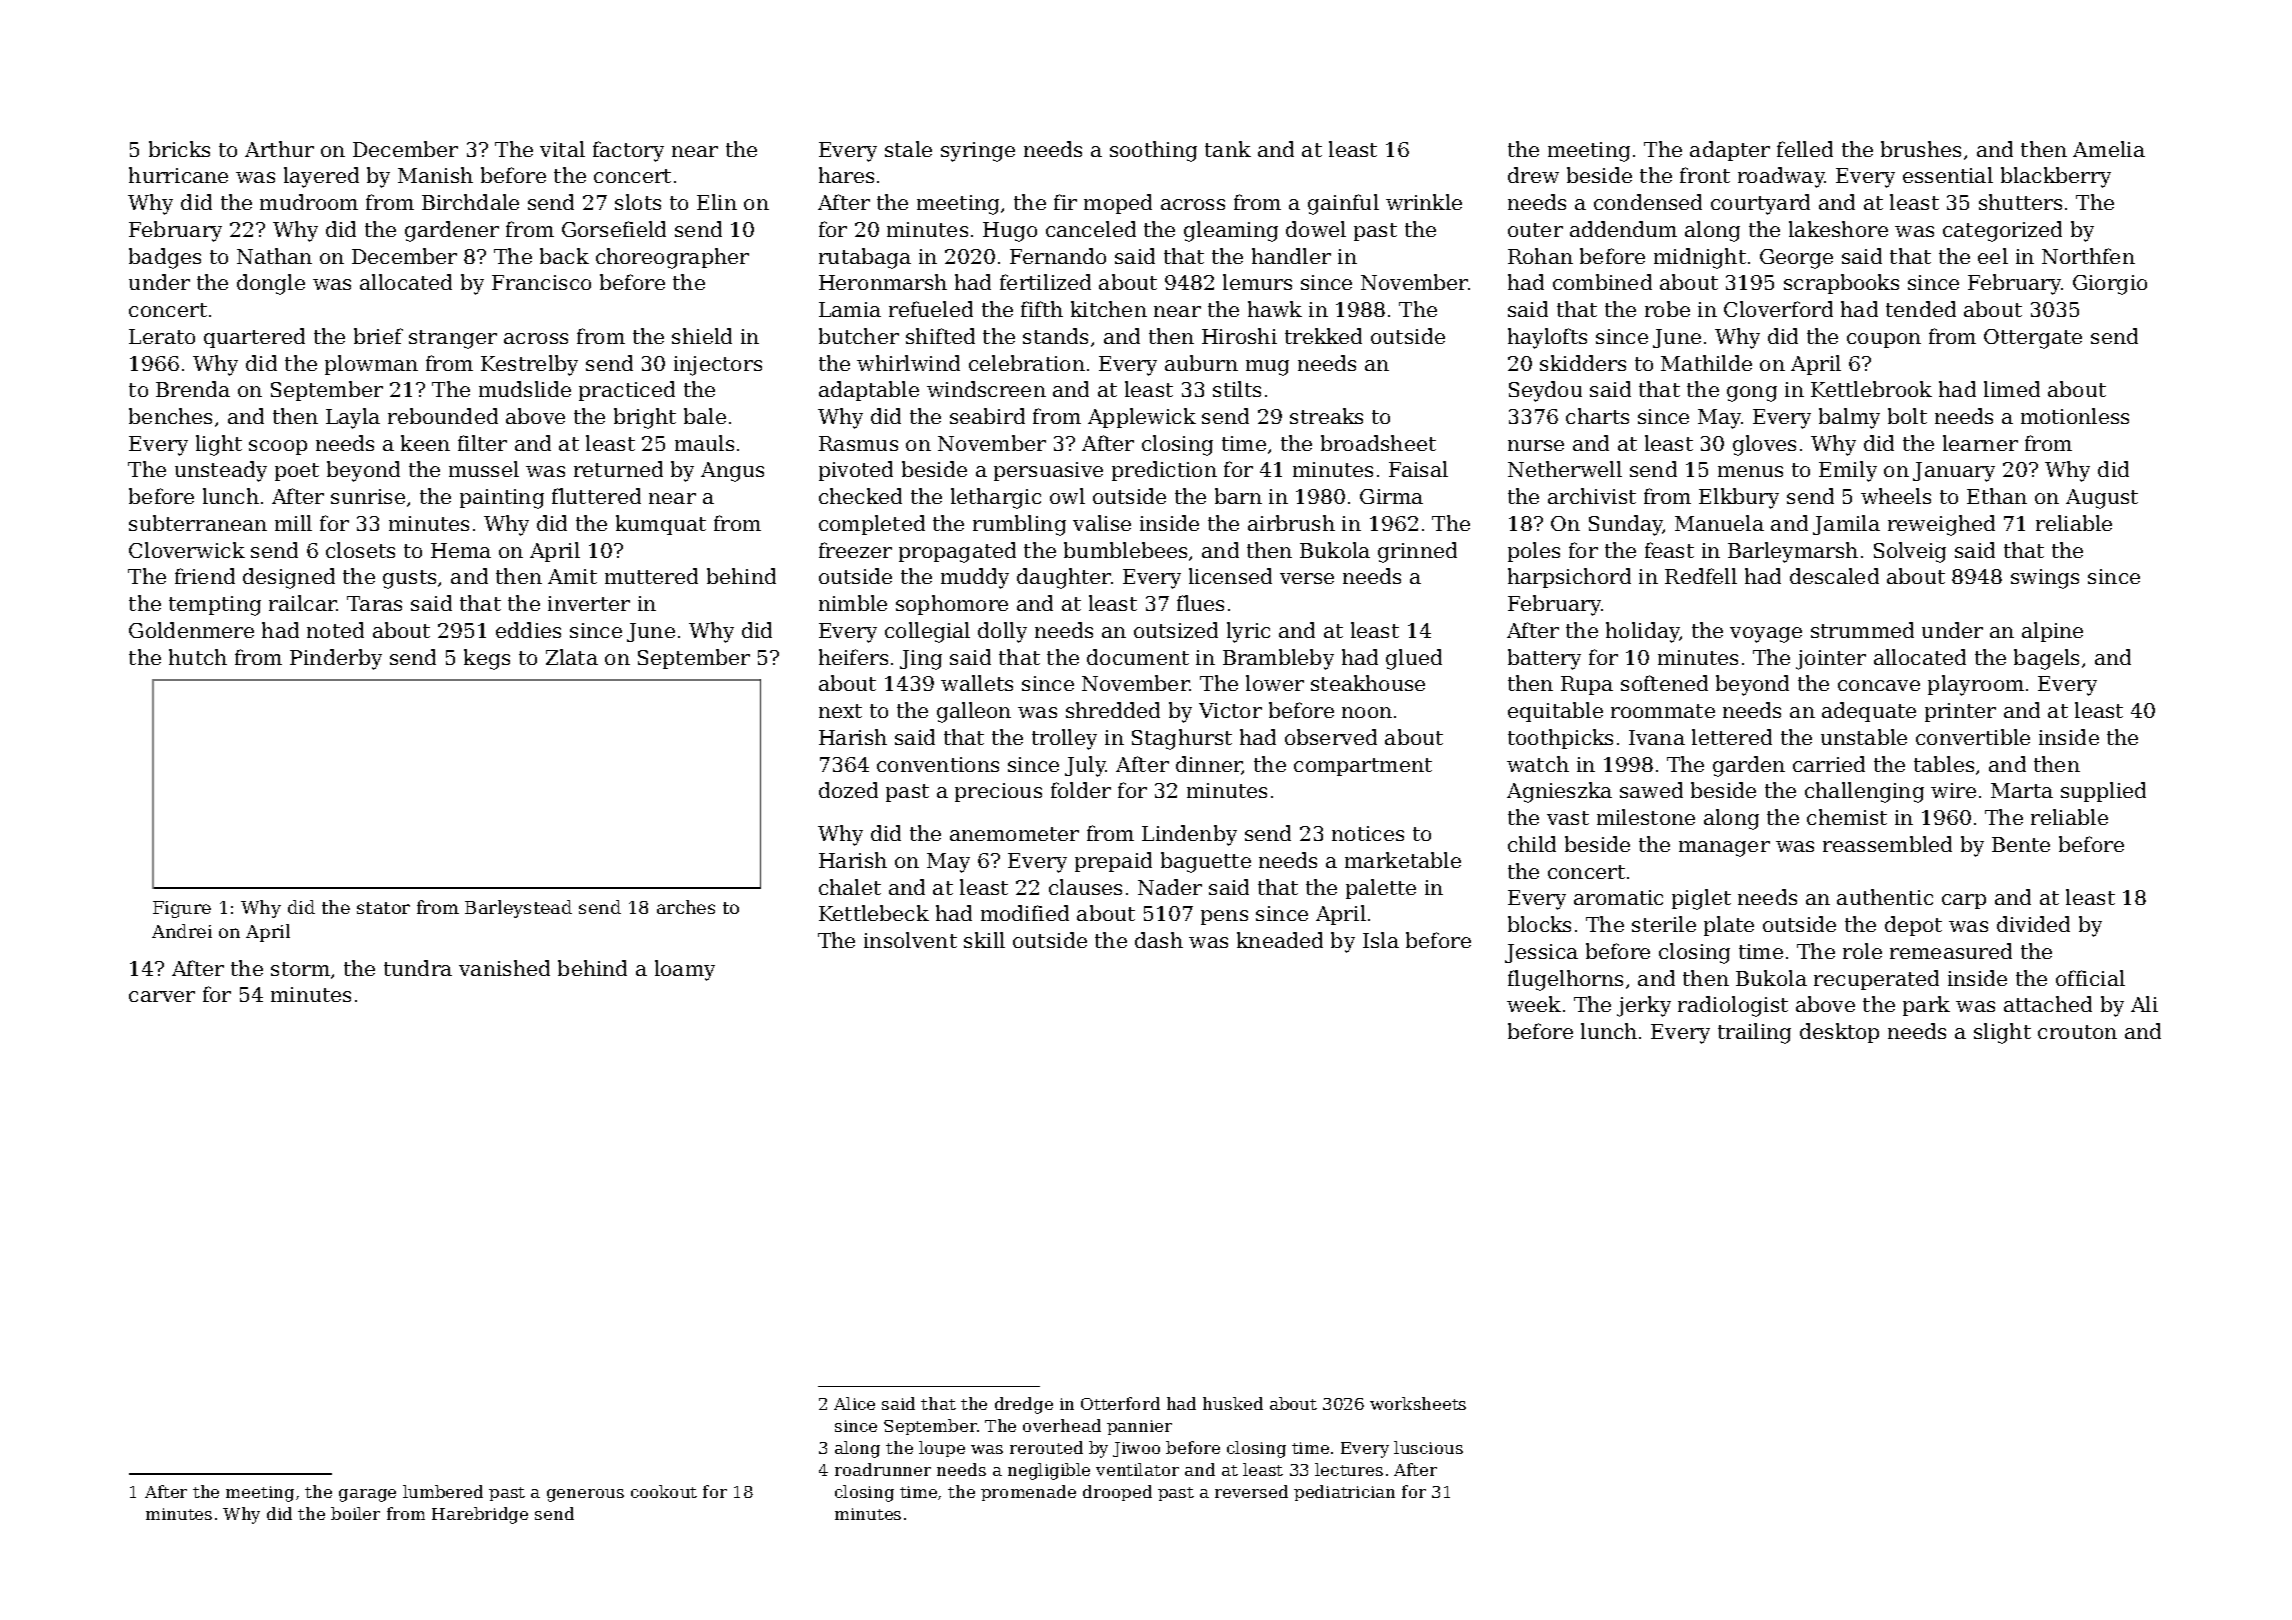  What do you see at coordinates (1200, 603) in the screenshot?
I see `flues` at bounding box center [1200, 603].
